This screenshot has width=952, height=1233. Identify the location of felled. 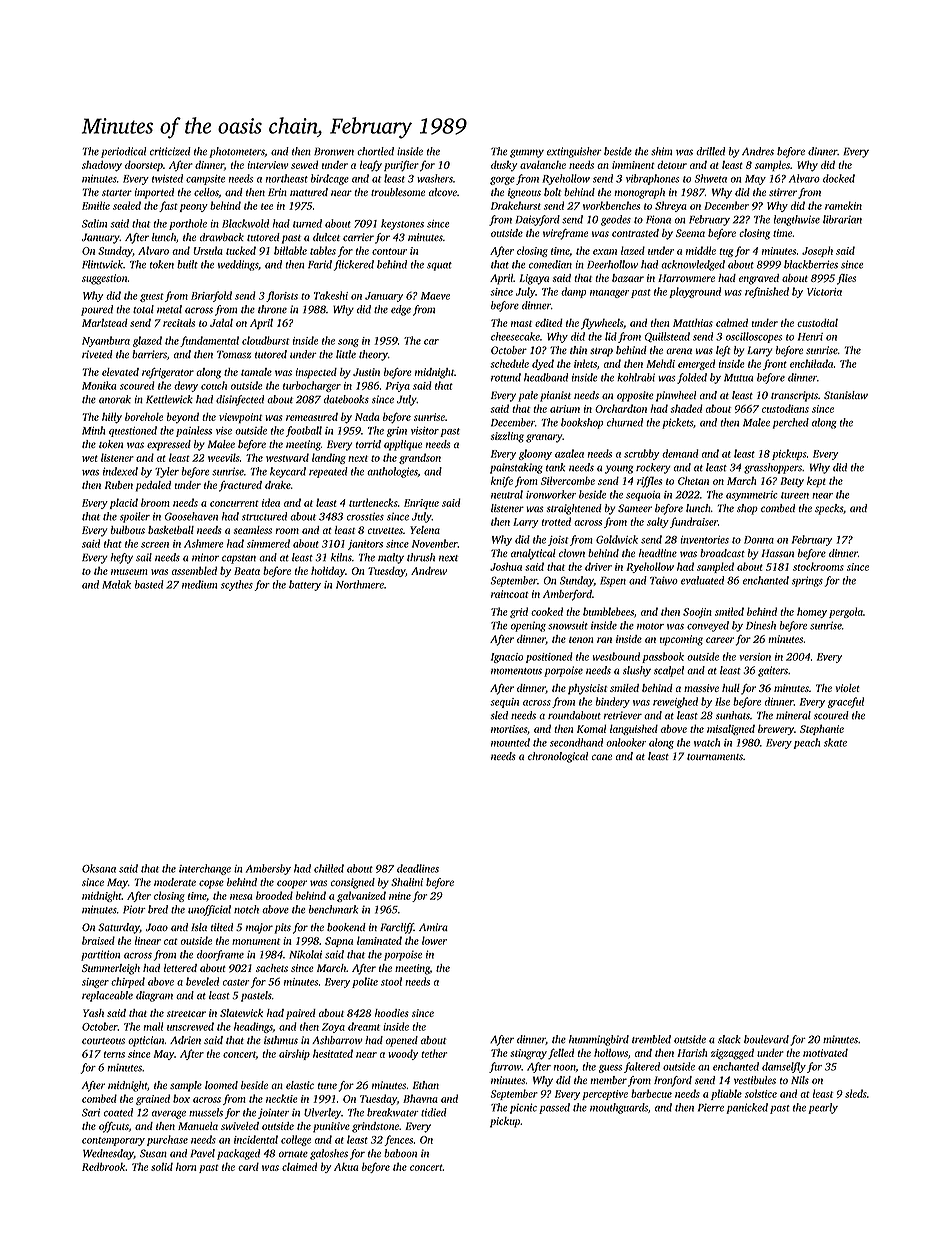
(561, 1053).
